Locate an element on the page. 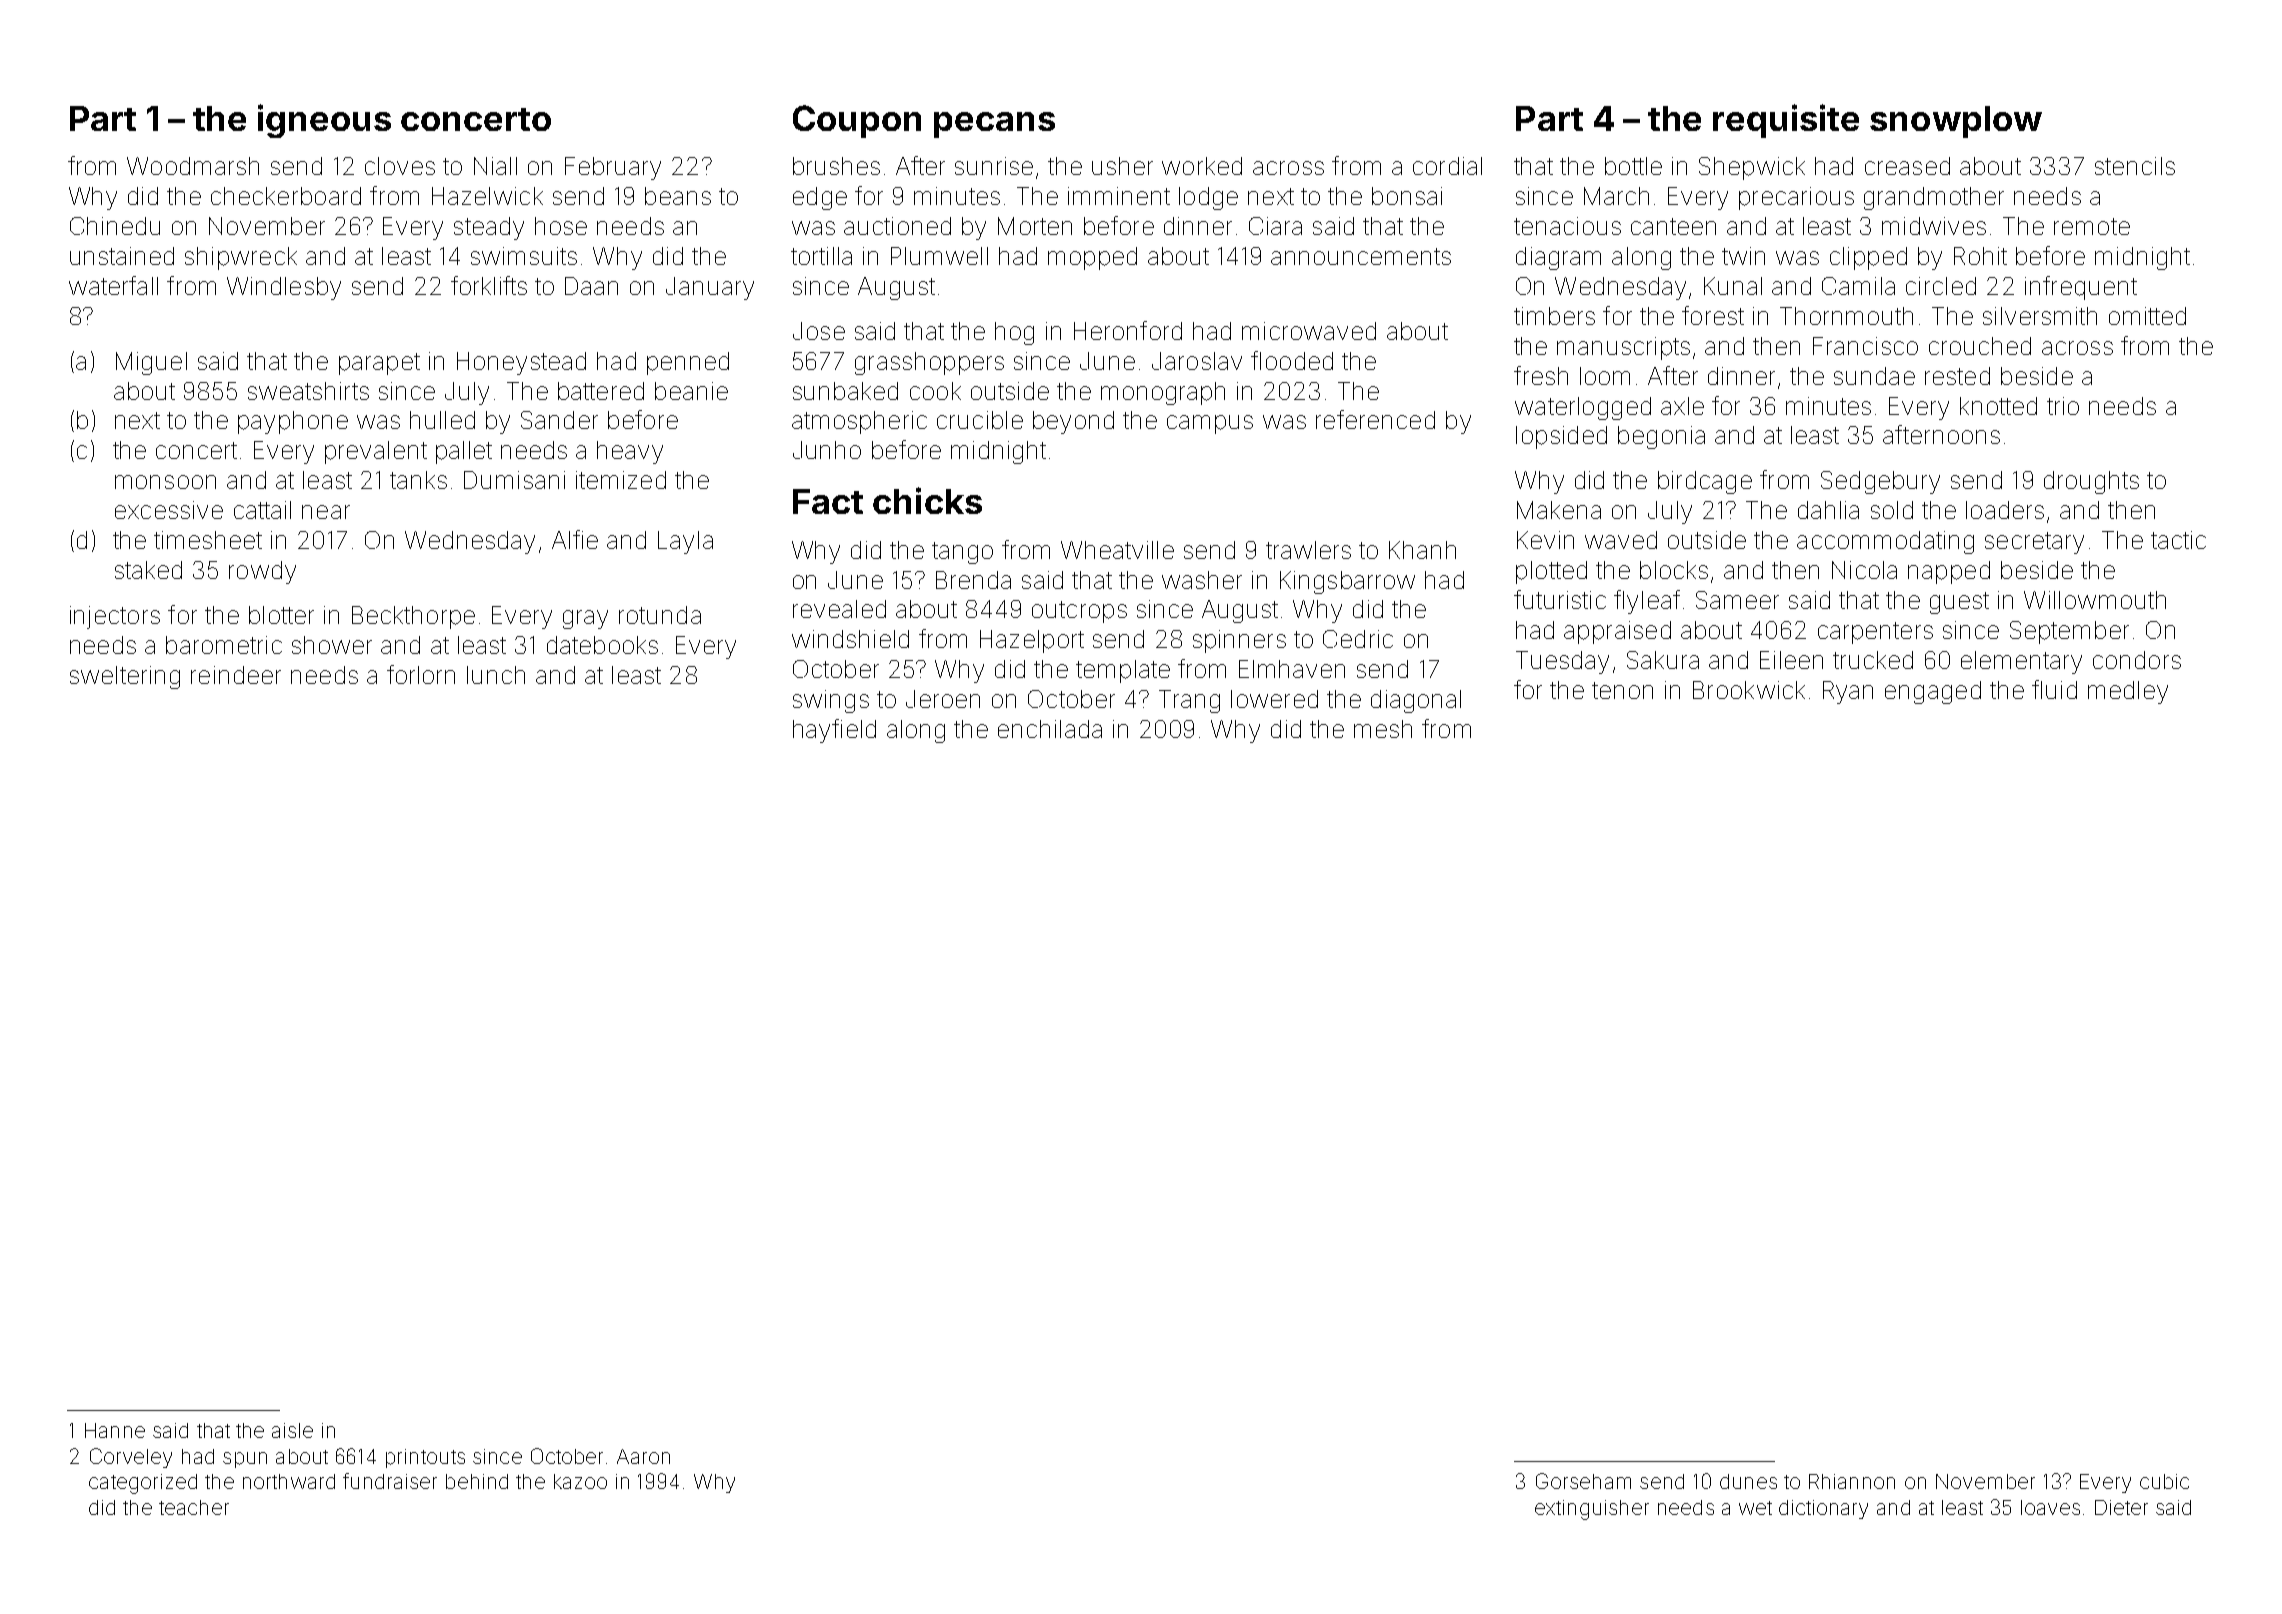  diagonal is located at coordinates (1416, 701).
